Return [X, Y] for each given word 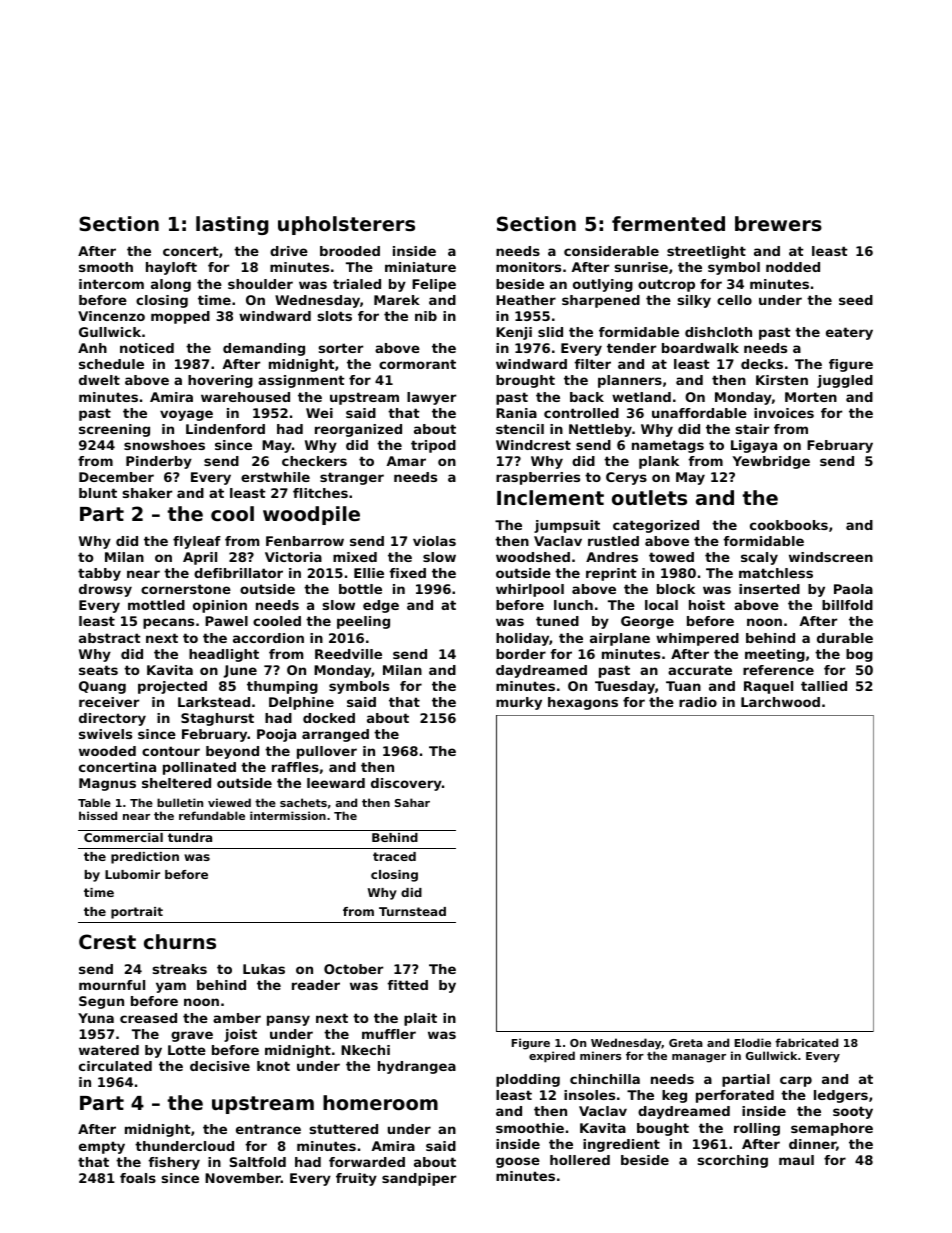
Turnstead [412, 911]
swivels [105, 734]
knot [273, 1066]
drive [289, 251]
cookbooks [789, 525]
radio [698, 702]
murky [519, 703]
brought [525, 381]
